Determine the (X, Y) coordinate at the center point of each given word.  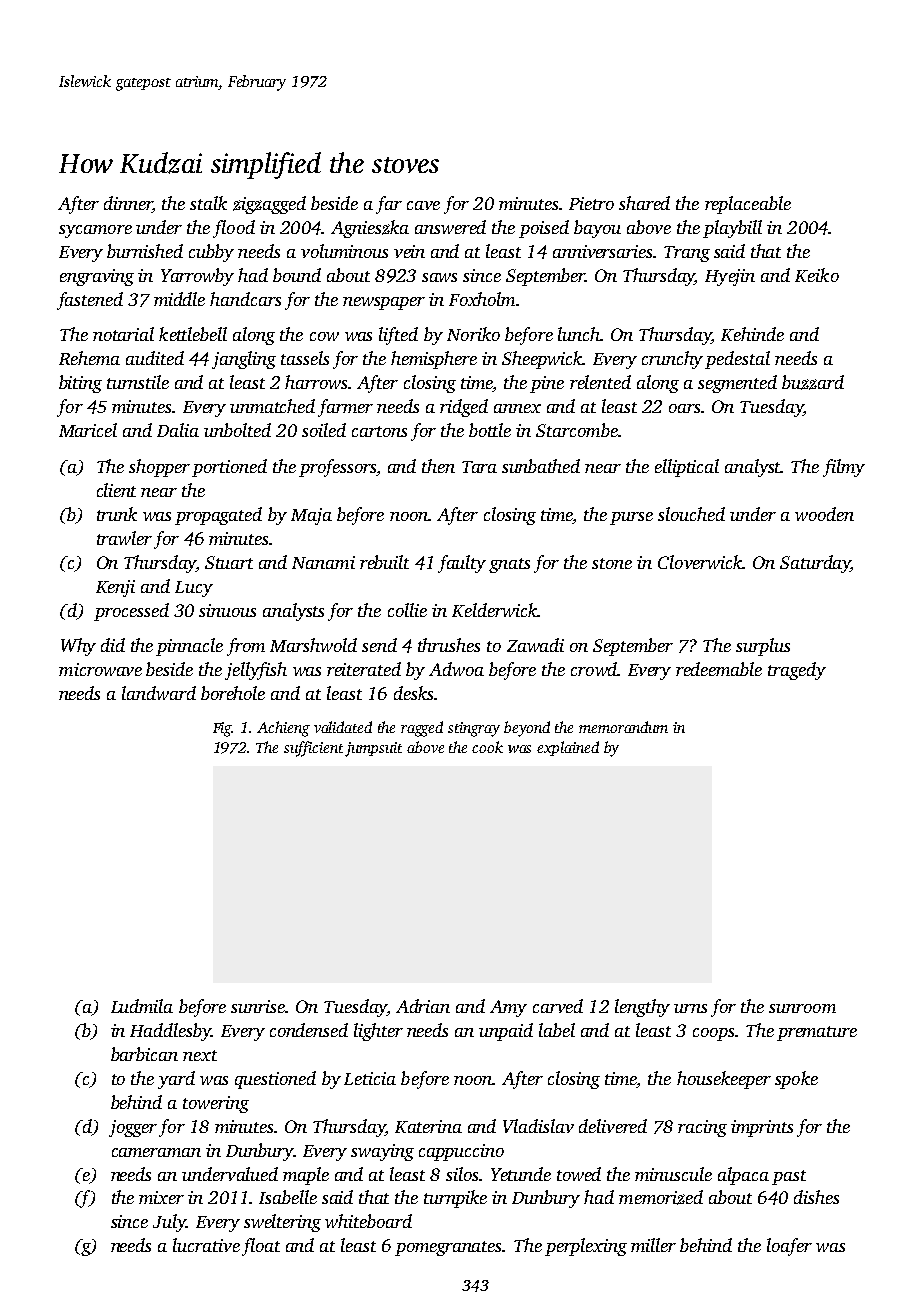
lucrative (206, 1245)
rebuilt (384, 562)
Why (78, 647)
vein (409, 251)
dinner (128, 204)
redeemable (719, 669)
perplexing (586, 1247)
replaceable (748, 205)
